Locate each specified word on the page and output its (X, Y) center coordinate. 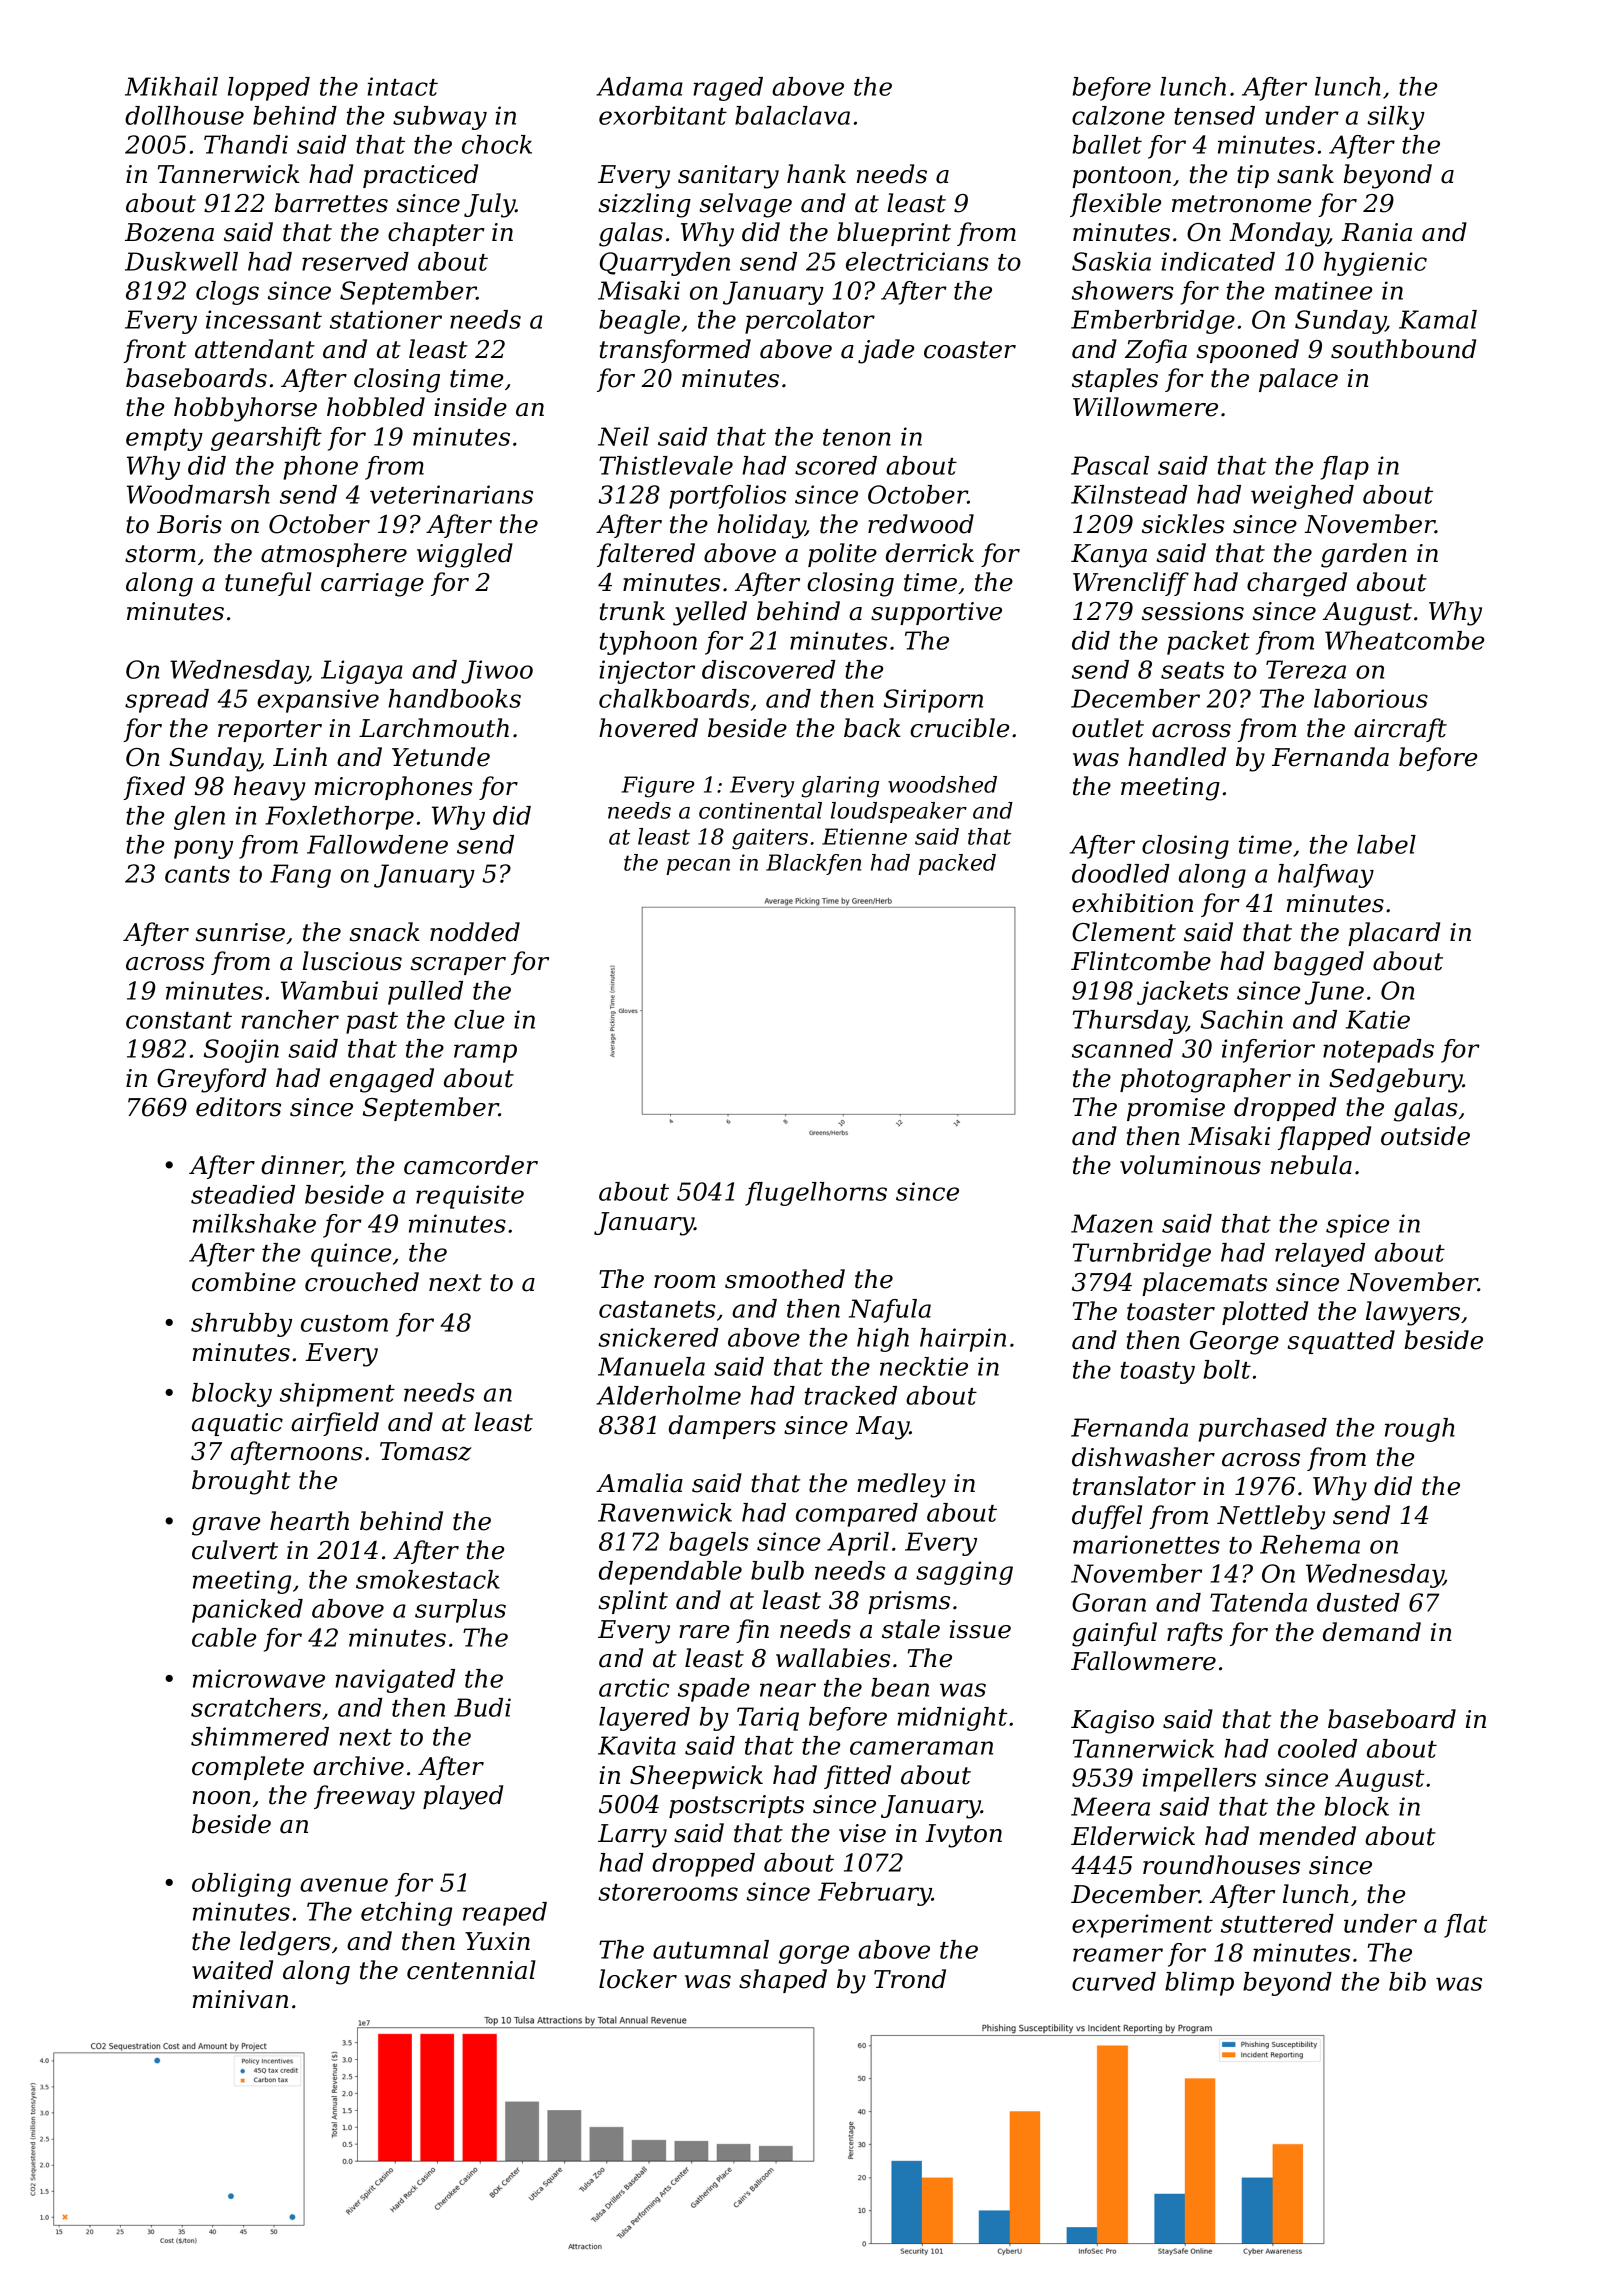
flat (1465, 1926)
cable (224, 1637)
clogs (227, 293)
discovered (769, 669)
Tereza (1306, 669)
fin (752, 1631)
